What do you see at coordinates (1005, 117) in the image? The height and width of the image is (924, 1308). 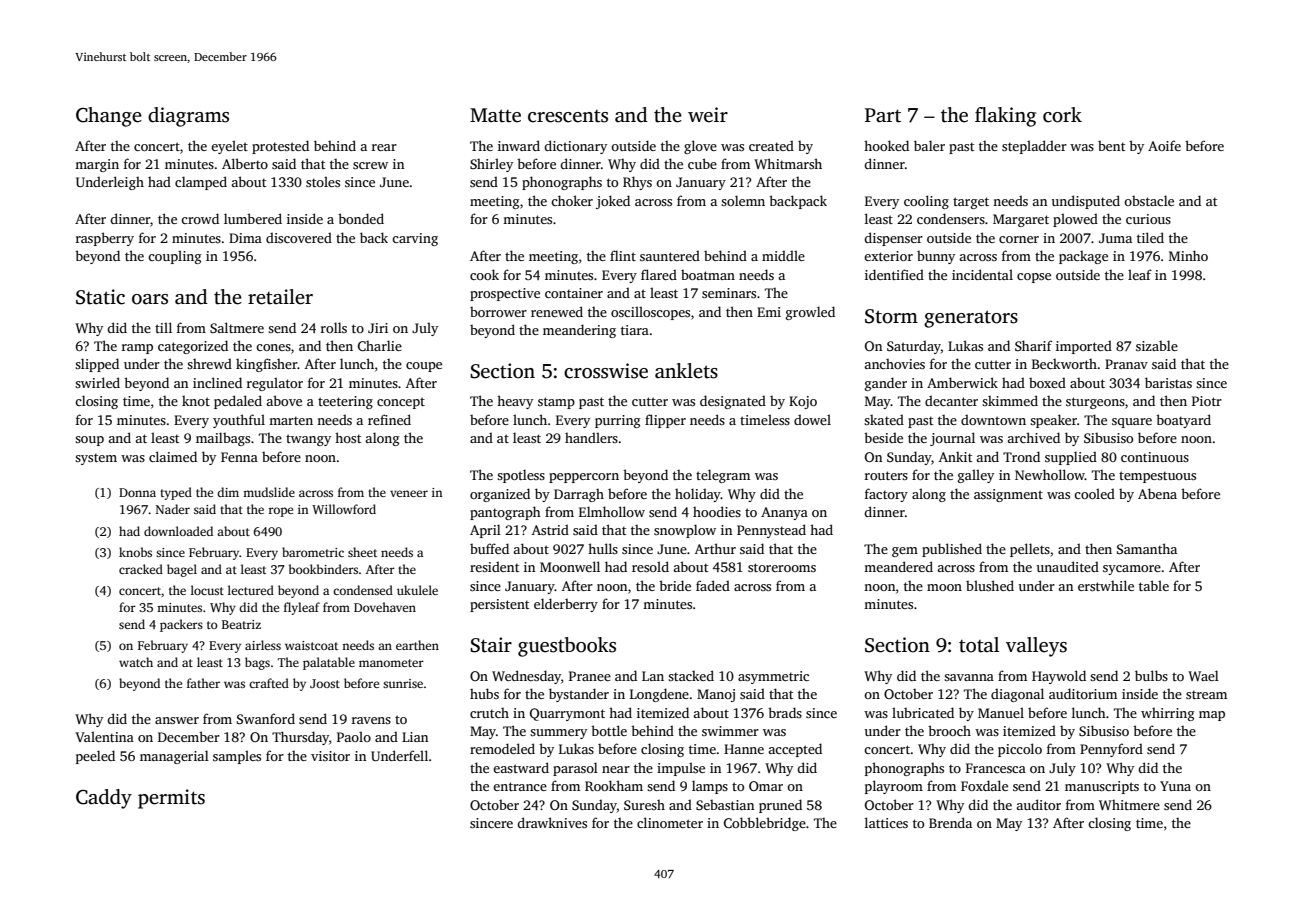 I see `flaking` at bounding box center [1005, 117].
